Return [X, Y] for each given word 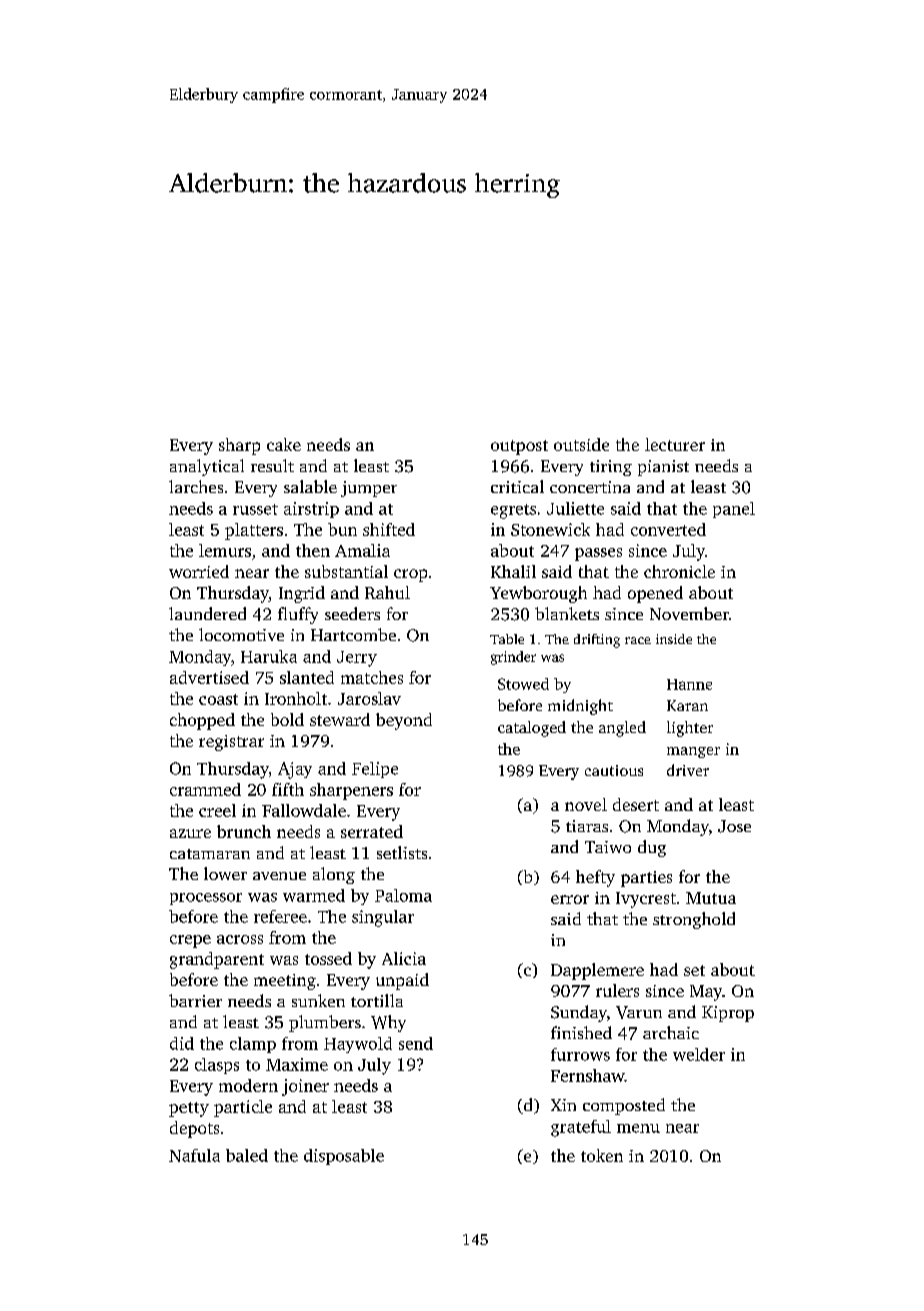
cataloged [532, 729]
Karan [687, 705]
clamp [253, 1045]
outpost [519, 447]
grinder [513, 658]
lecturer [675, 444]
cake [284, 444]
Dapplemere [597, 971]
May [706, 993]
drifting [597, 641]
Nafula [194, 1155]
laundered [207, 613]
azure [190, 833]
